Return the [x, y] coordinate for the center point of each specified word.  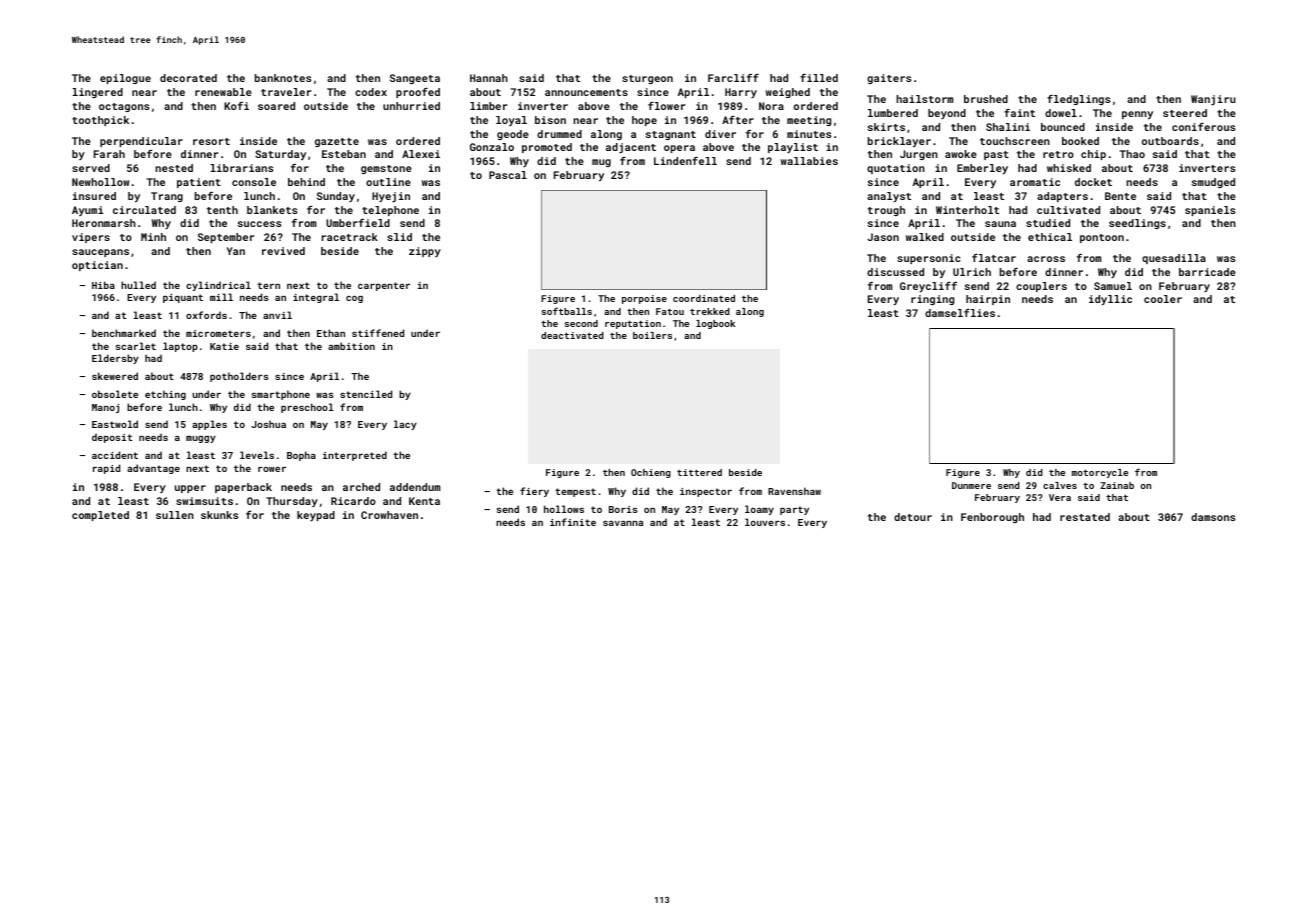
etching [165, 395]
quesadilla [1174, 259]
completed [100, 516]
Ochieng [651, 473]
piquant [183, 298]
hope [644, 121]
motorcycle [1100, 473]
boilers [652, 335]
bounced [1063, 127]
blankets [272, 210]
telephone [390, 211]
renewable [223, 92]
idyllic [1110, 300]
